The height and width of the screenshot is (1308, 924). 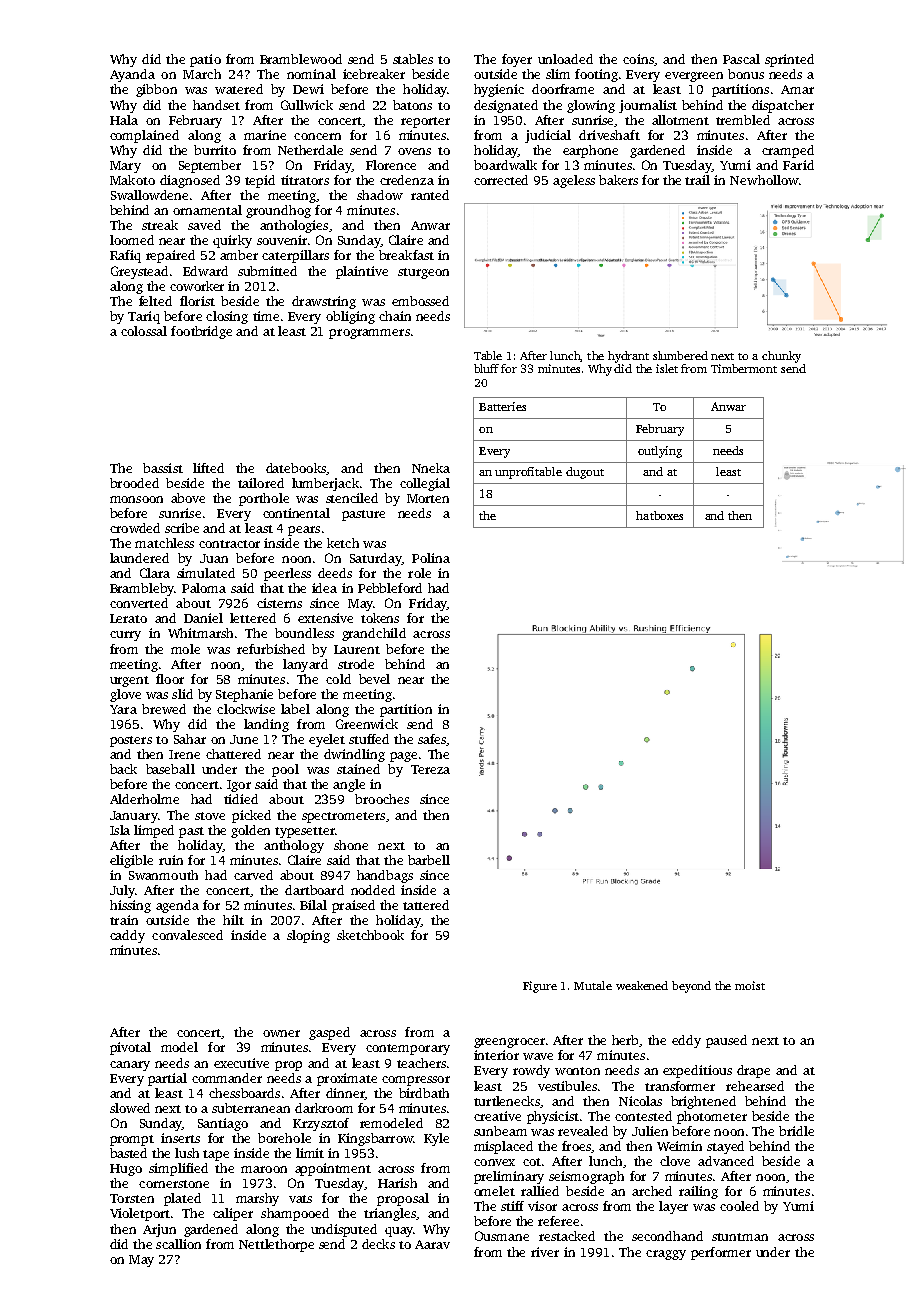 I want to click on hatboxes, so click(x=659, y=515).
